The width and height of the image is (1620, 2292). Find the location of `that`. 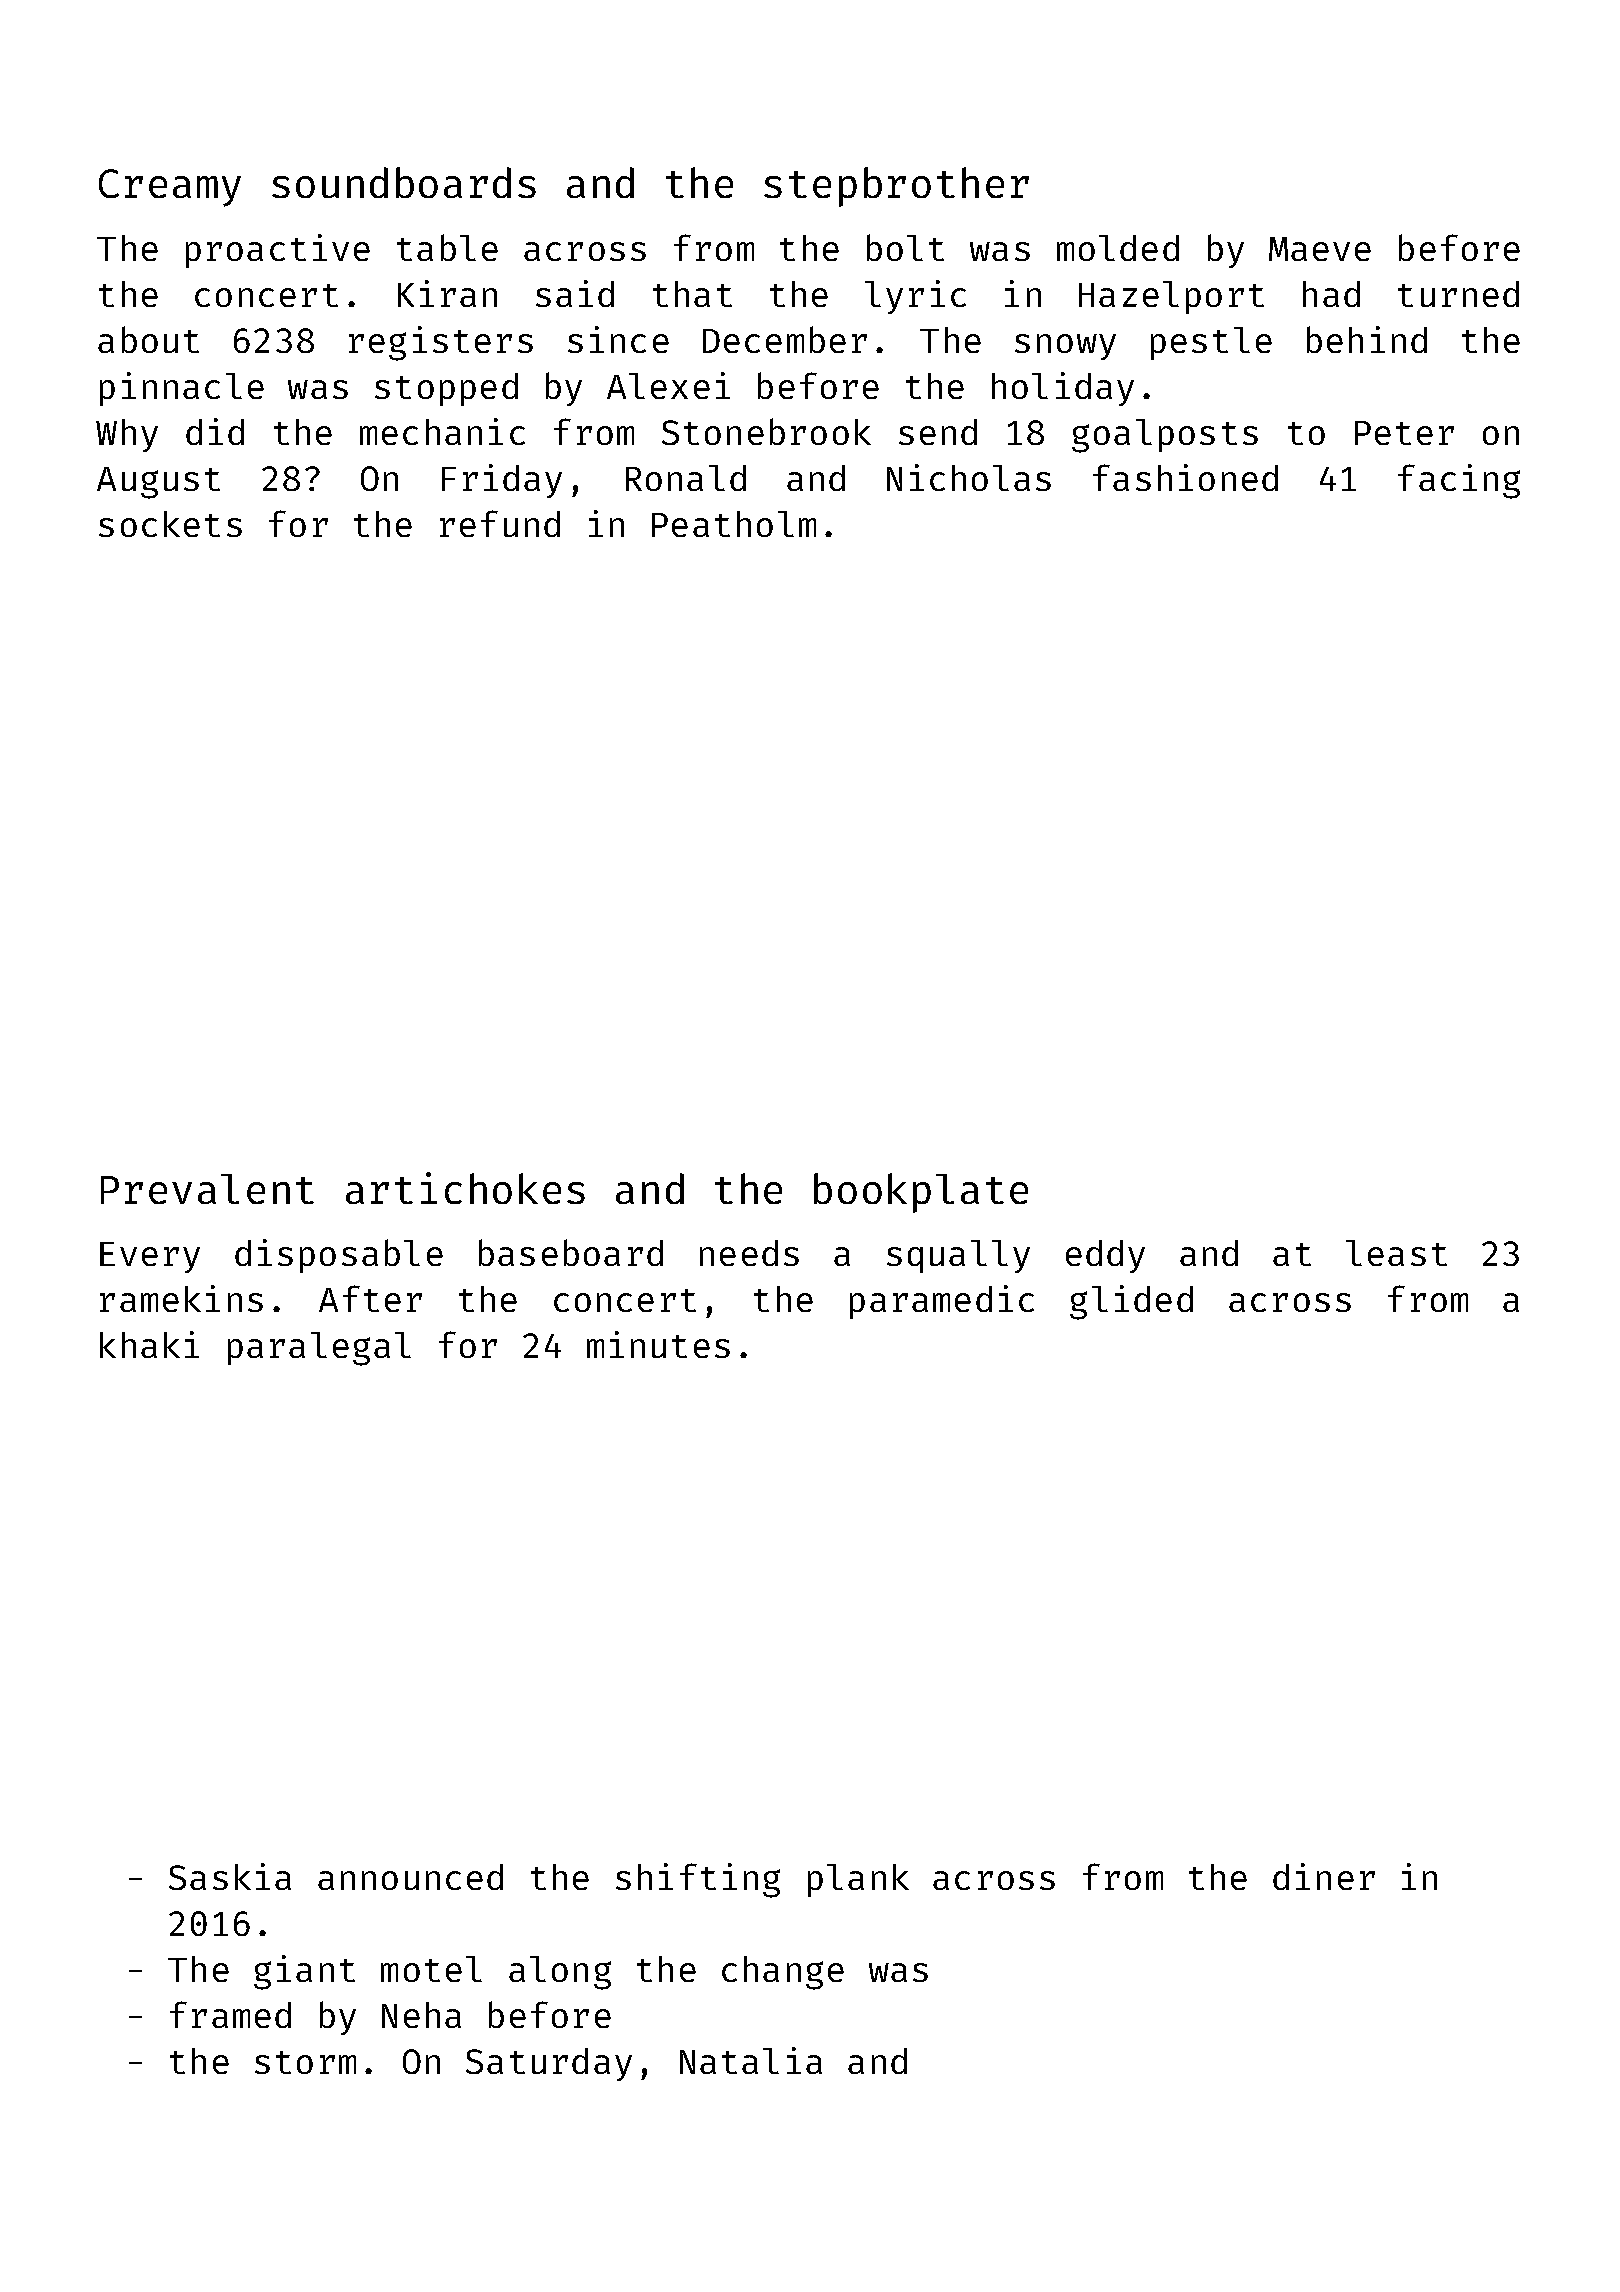

that is located at coordinates (692, 294).
